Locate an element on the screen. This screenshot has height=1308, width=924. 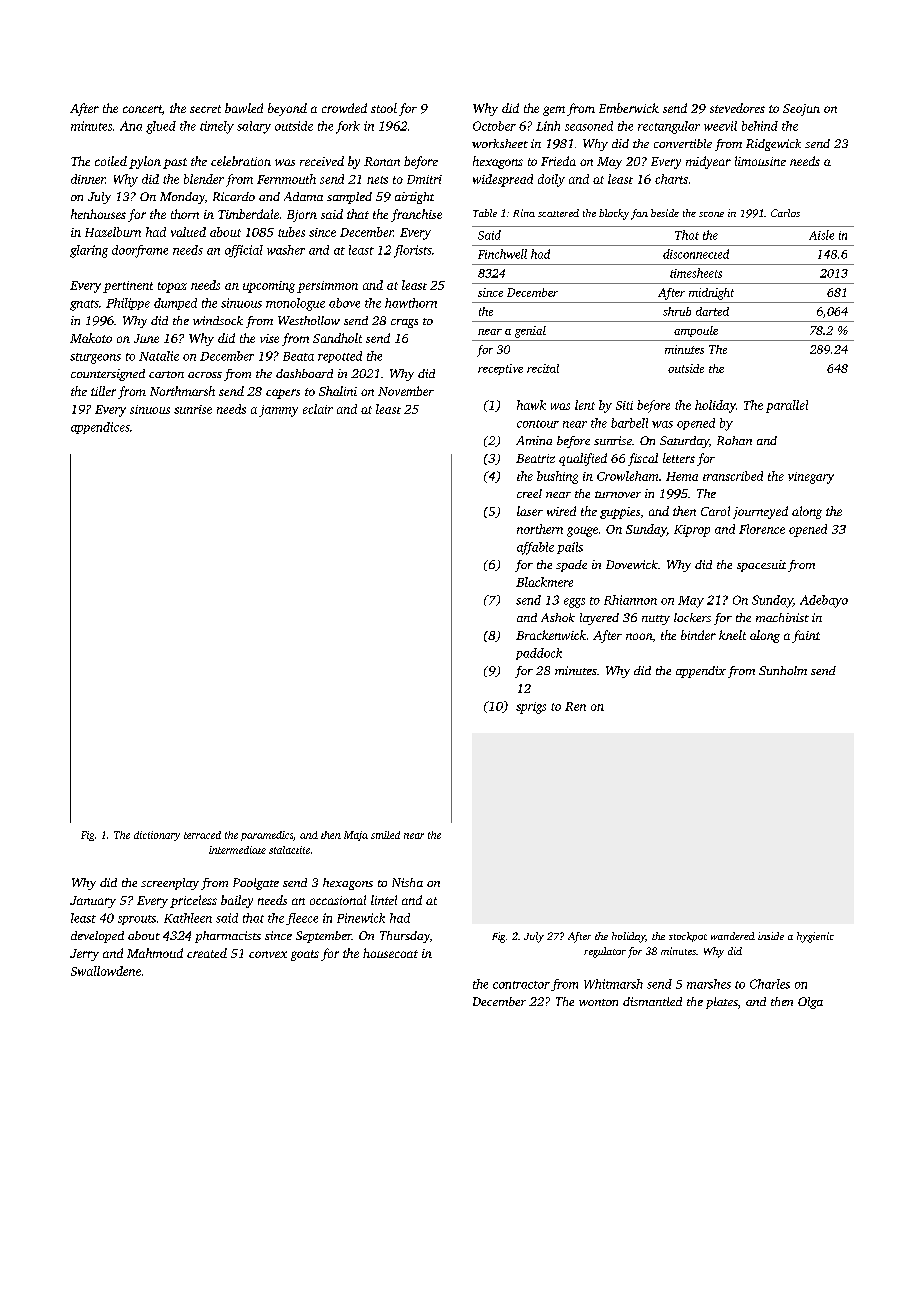
screenplay is located at coordinates (170, 884).
